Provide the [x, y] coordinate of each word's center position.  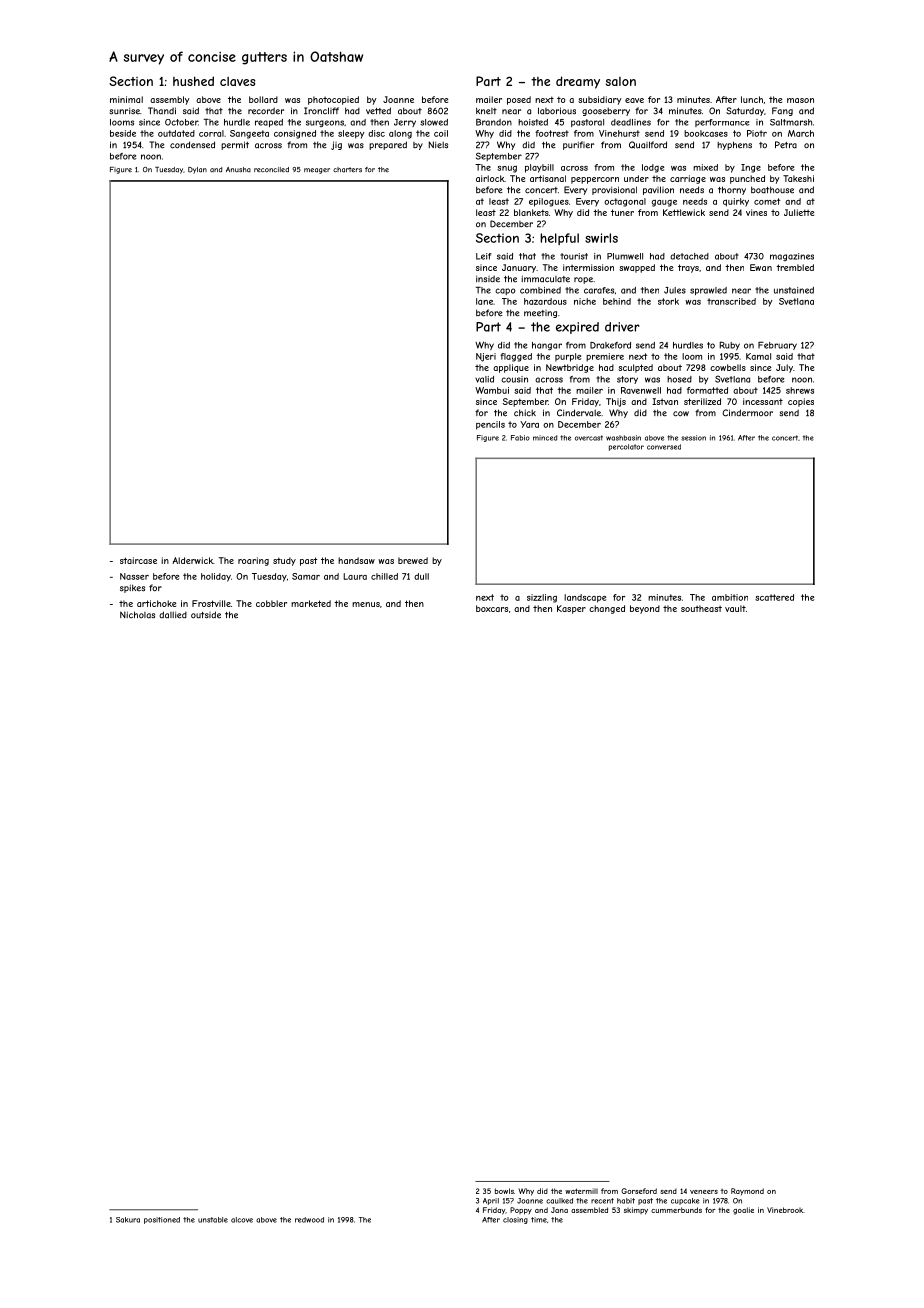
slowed [434, 122]
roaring [253, 561]
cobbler [271, 603]
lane [484, 301]
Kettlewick [684, 212]
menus [366, 604]
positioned [162, 1220]
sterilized [702, 401]
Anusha [238, 170]
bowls [504, 1191]
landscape [585, 598]
